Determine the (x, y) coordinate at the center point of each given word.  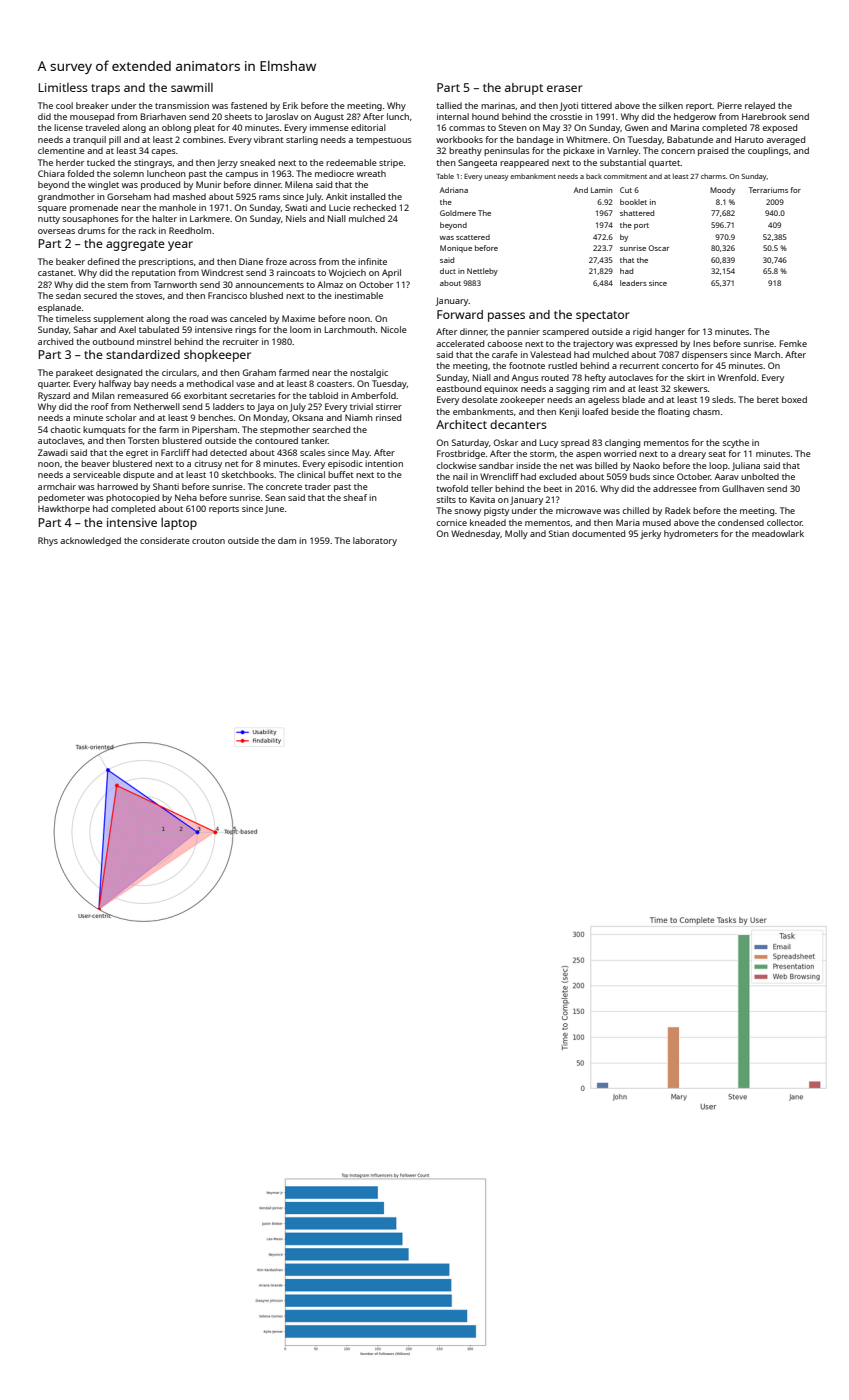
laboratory (375, 541)
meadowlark (778, 533)
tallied (449, 105)
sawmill (192, 87)
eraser (565, 88)
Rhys (48, 541)
